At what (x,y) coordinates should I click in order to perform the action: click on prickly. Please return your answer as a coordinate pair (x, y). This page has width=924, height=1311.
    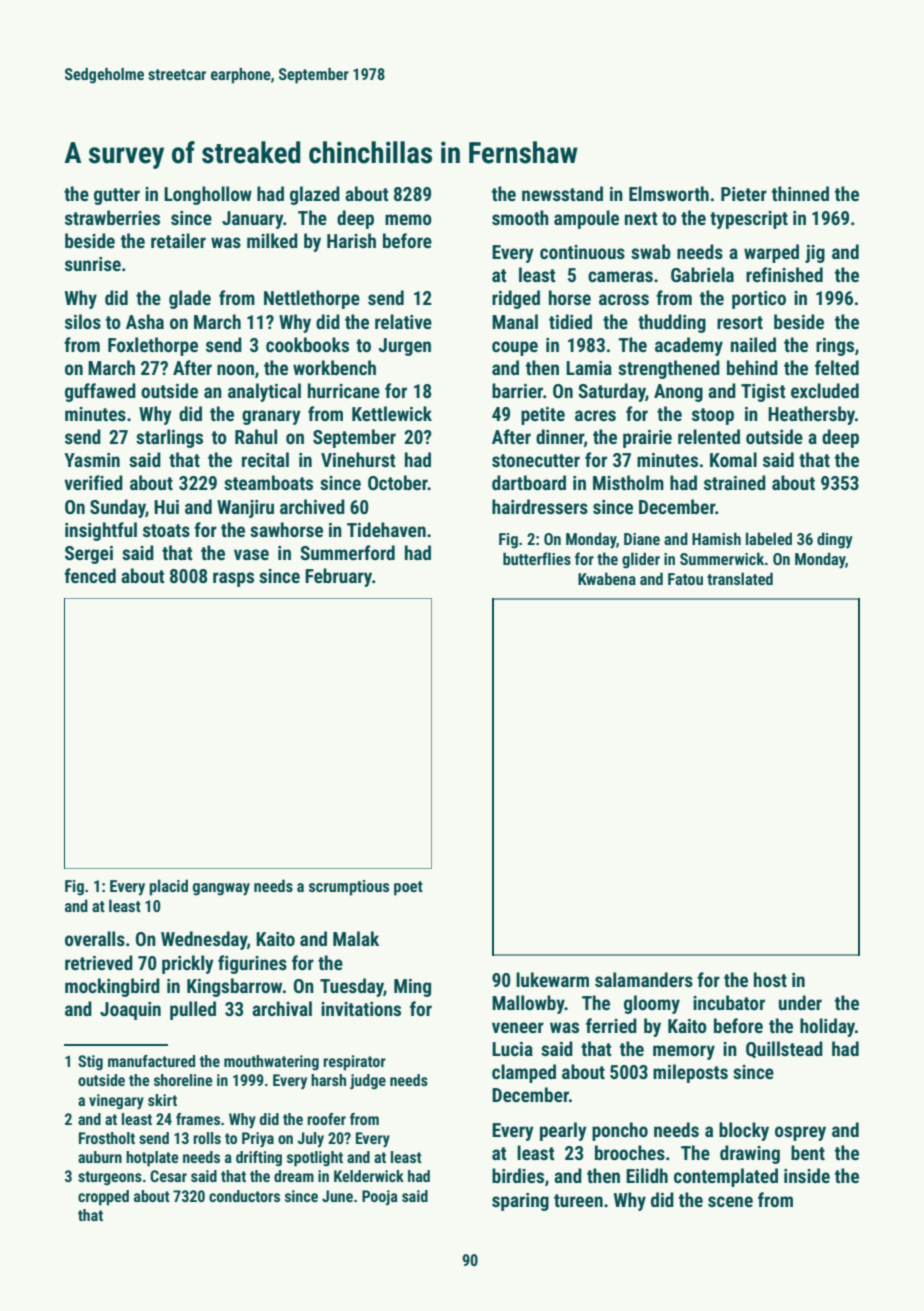
    Looking at the image, I should click on (188, 964).
